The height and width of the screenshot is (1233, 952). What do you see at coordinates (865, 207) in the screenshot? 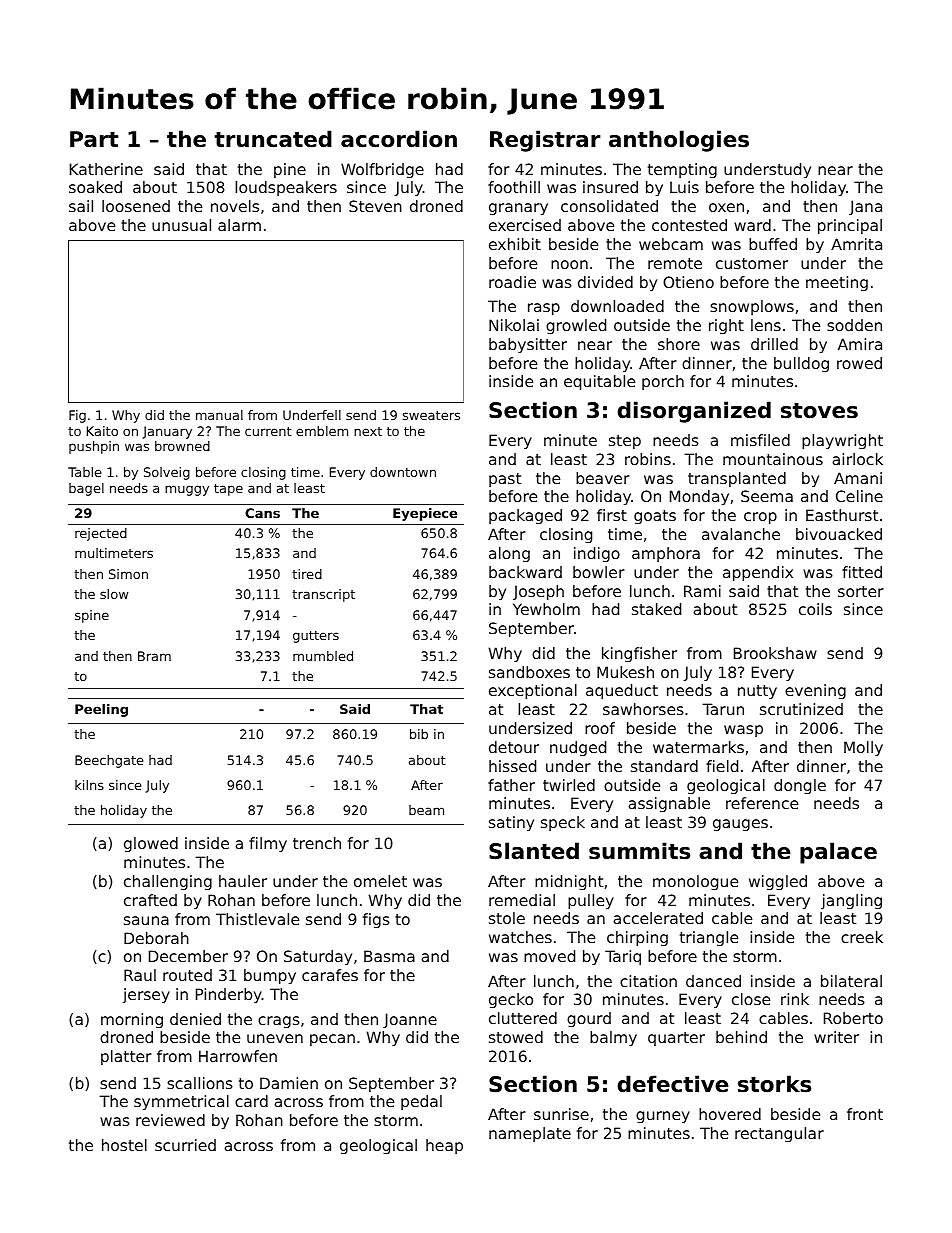
I see `Jana` at bounding box center [865, 207].
